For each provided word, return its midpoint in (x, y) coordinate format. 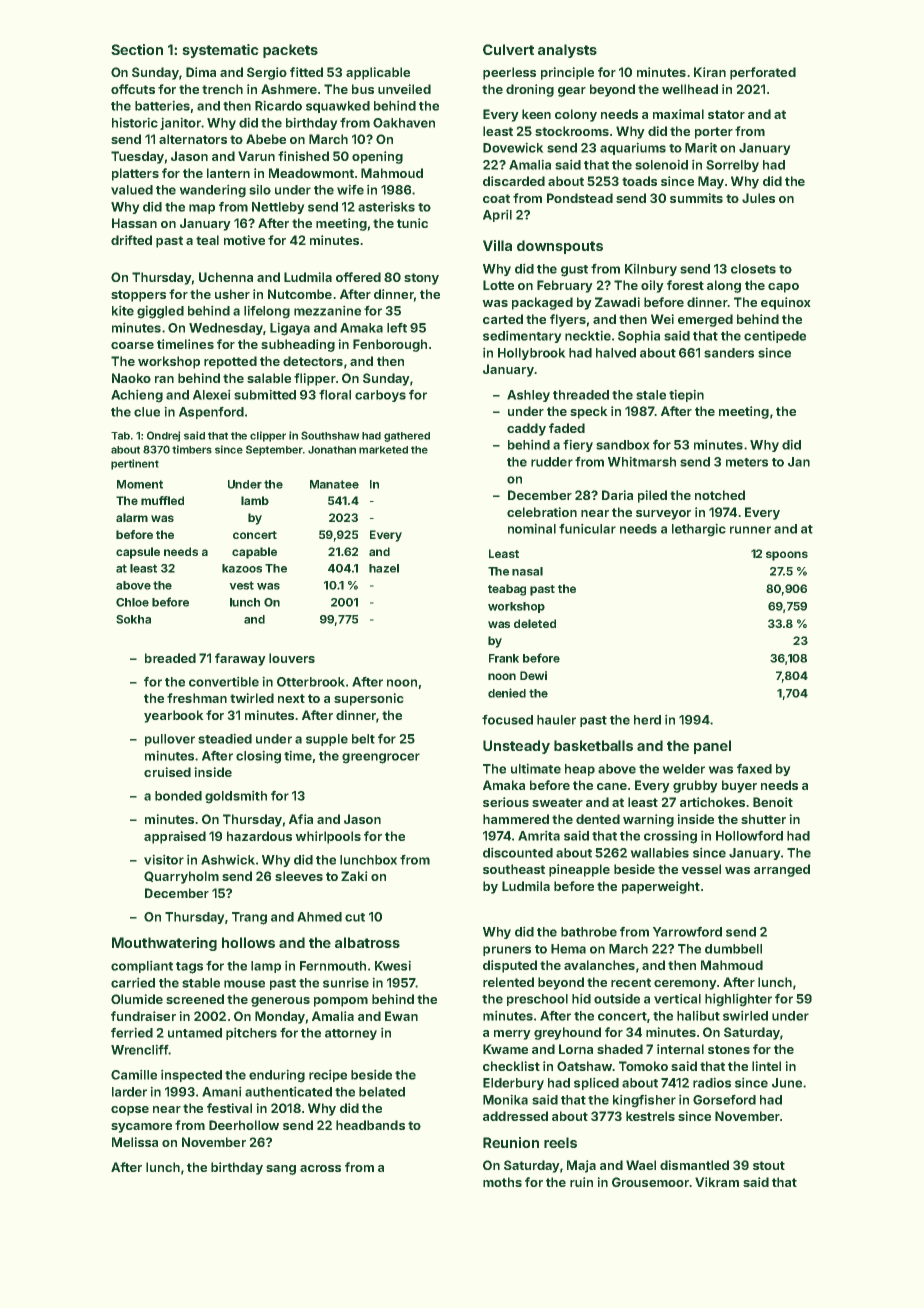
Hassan (134, 223)
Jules (758, 198)
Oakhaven (404, 123)
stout (769, 1165)
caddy (526, 429)
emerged (705, 320)
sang (281, 1170)
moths (502, 1182)
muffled (162, 500)
